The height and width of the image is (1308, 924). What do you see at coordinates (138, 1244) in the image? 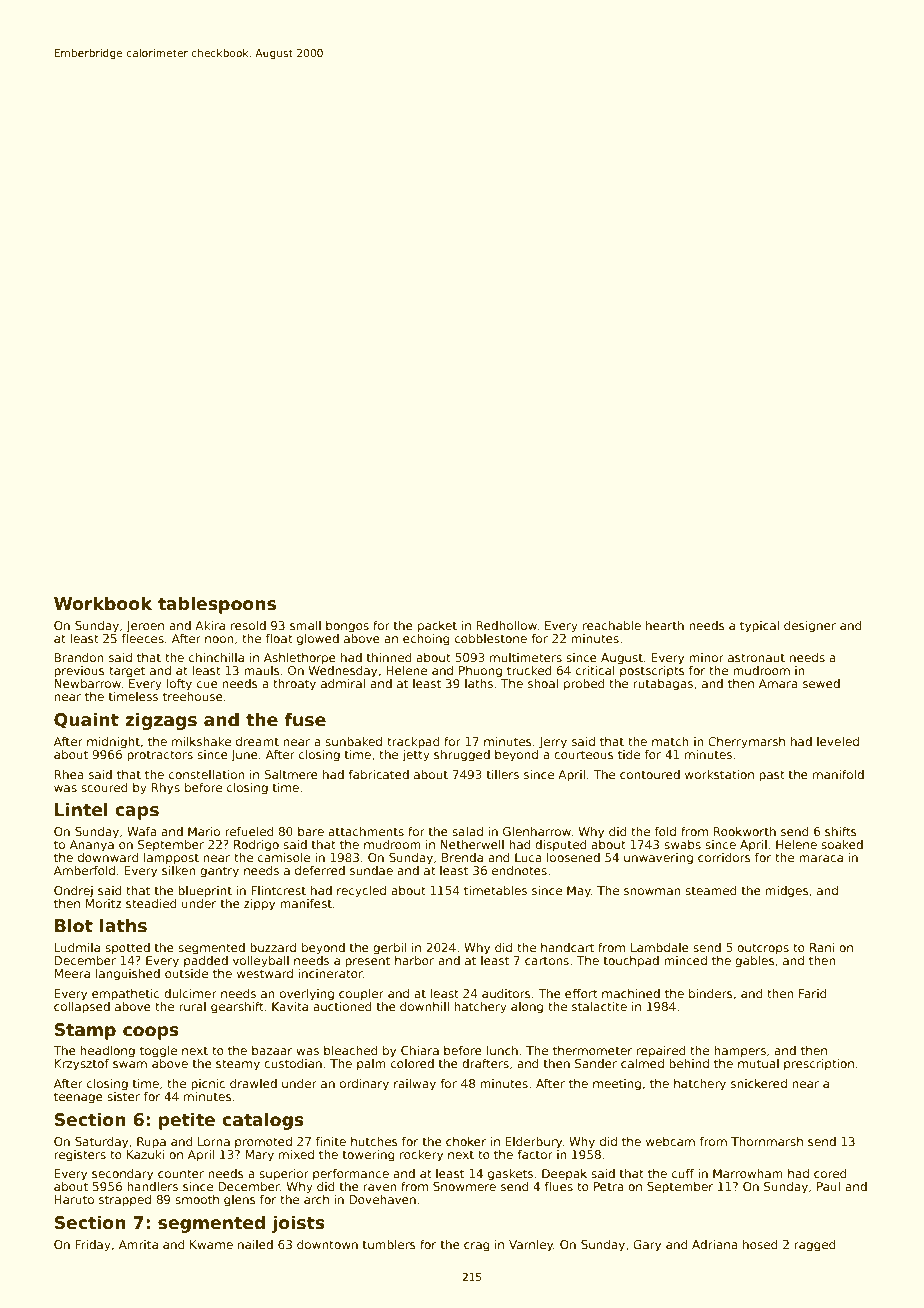
I see `Amrita` at bounding box center [138, 1244].
